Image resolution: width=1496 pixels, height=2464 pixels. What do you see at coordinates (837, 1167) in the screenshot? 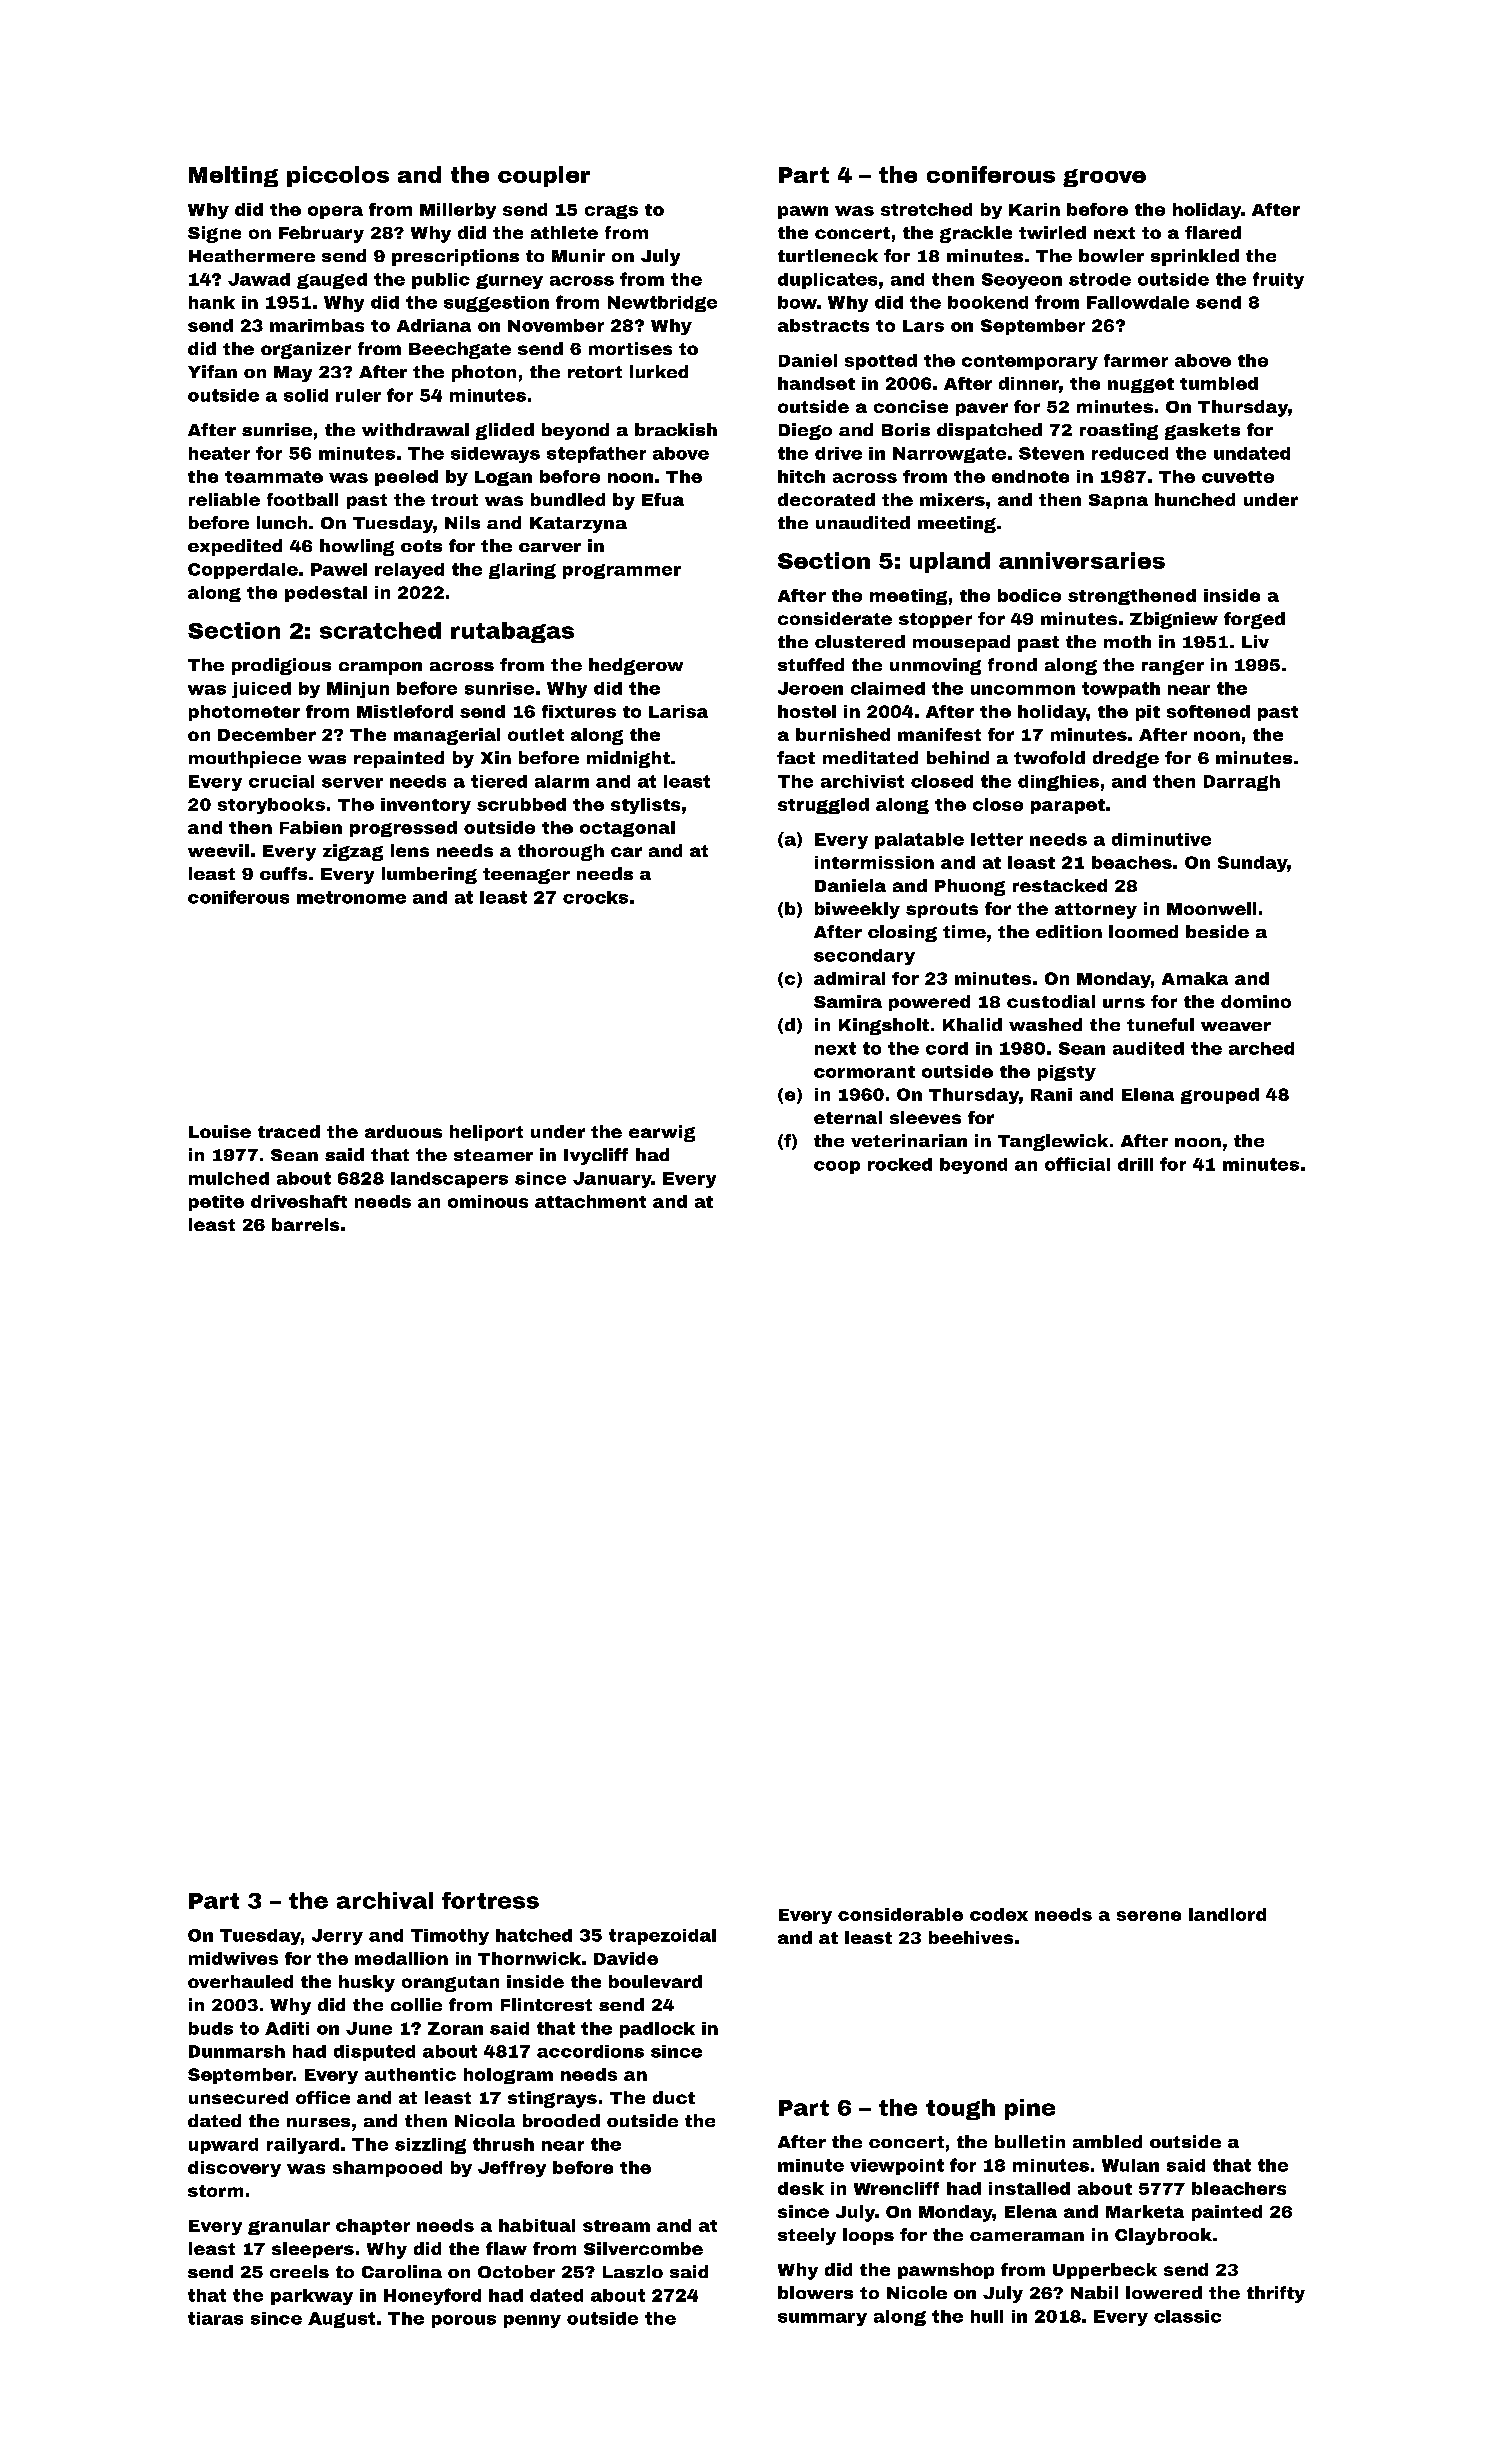
I see `coop` at bounding box center [837, 1167].
